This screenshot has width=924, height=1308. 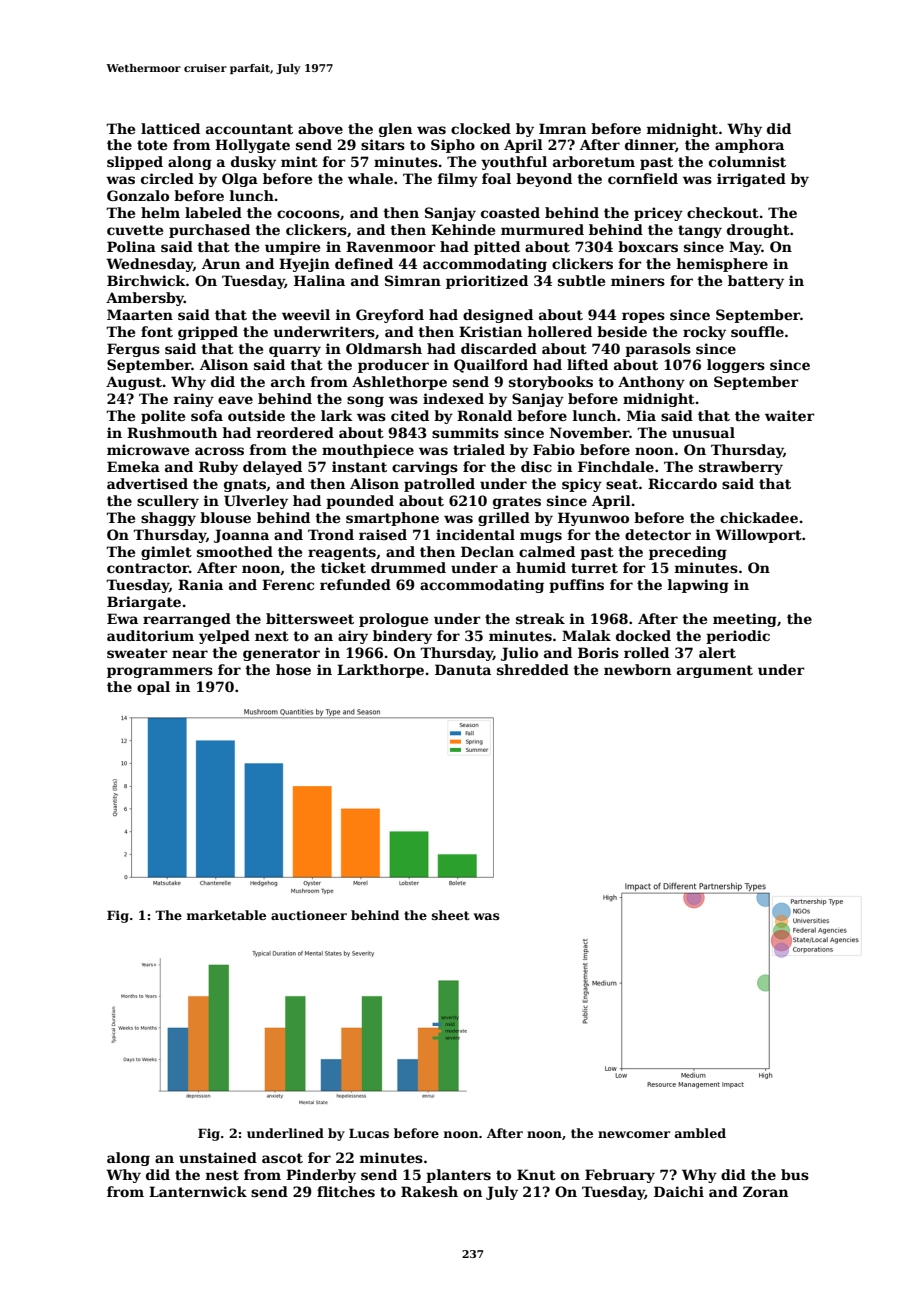 What do you see at coordinates (540, 618) in the screenshot?
I see `streak` at bounding box center [540, 618].
